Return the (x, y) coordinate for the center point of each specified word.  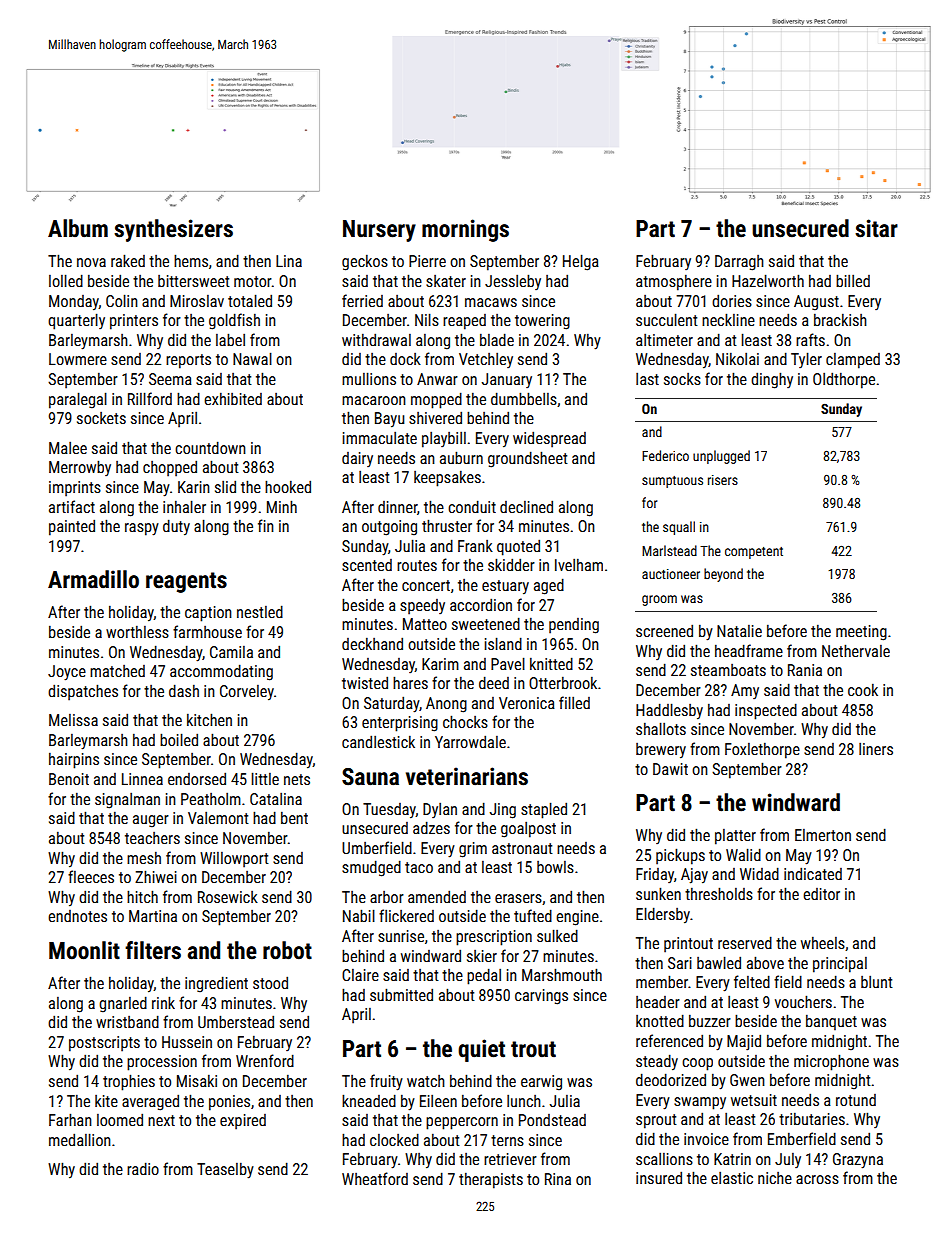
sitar (876, 228)
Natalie (739, 631)
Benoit (69, 779)
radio (143, 1168)
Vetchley (486, 361)
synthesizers (173, 230)
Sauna (370, 777)
